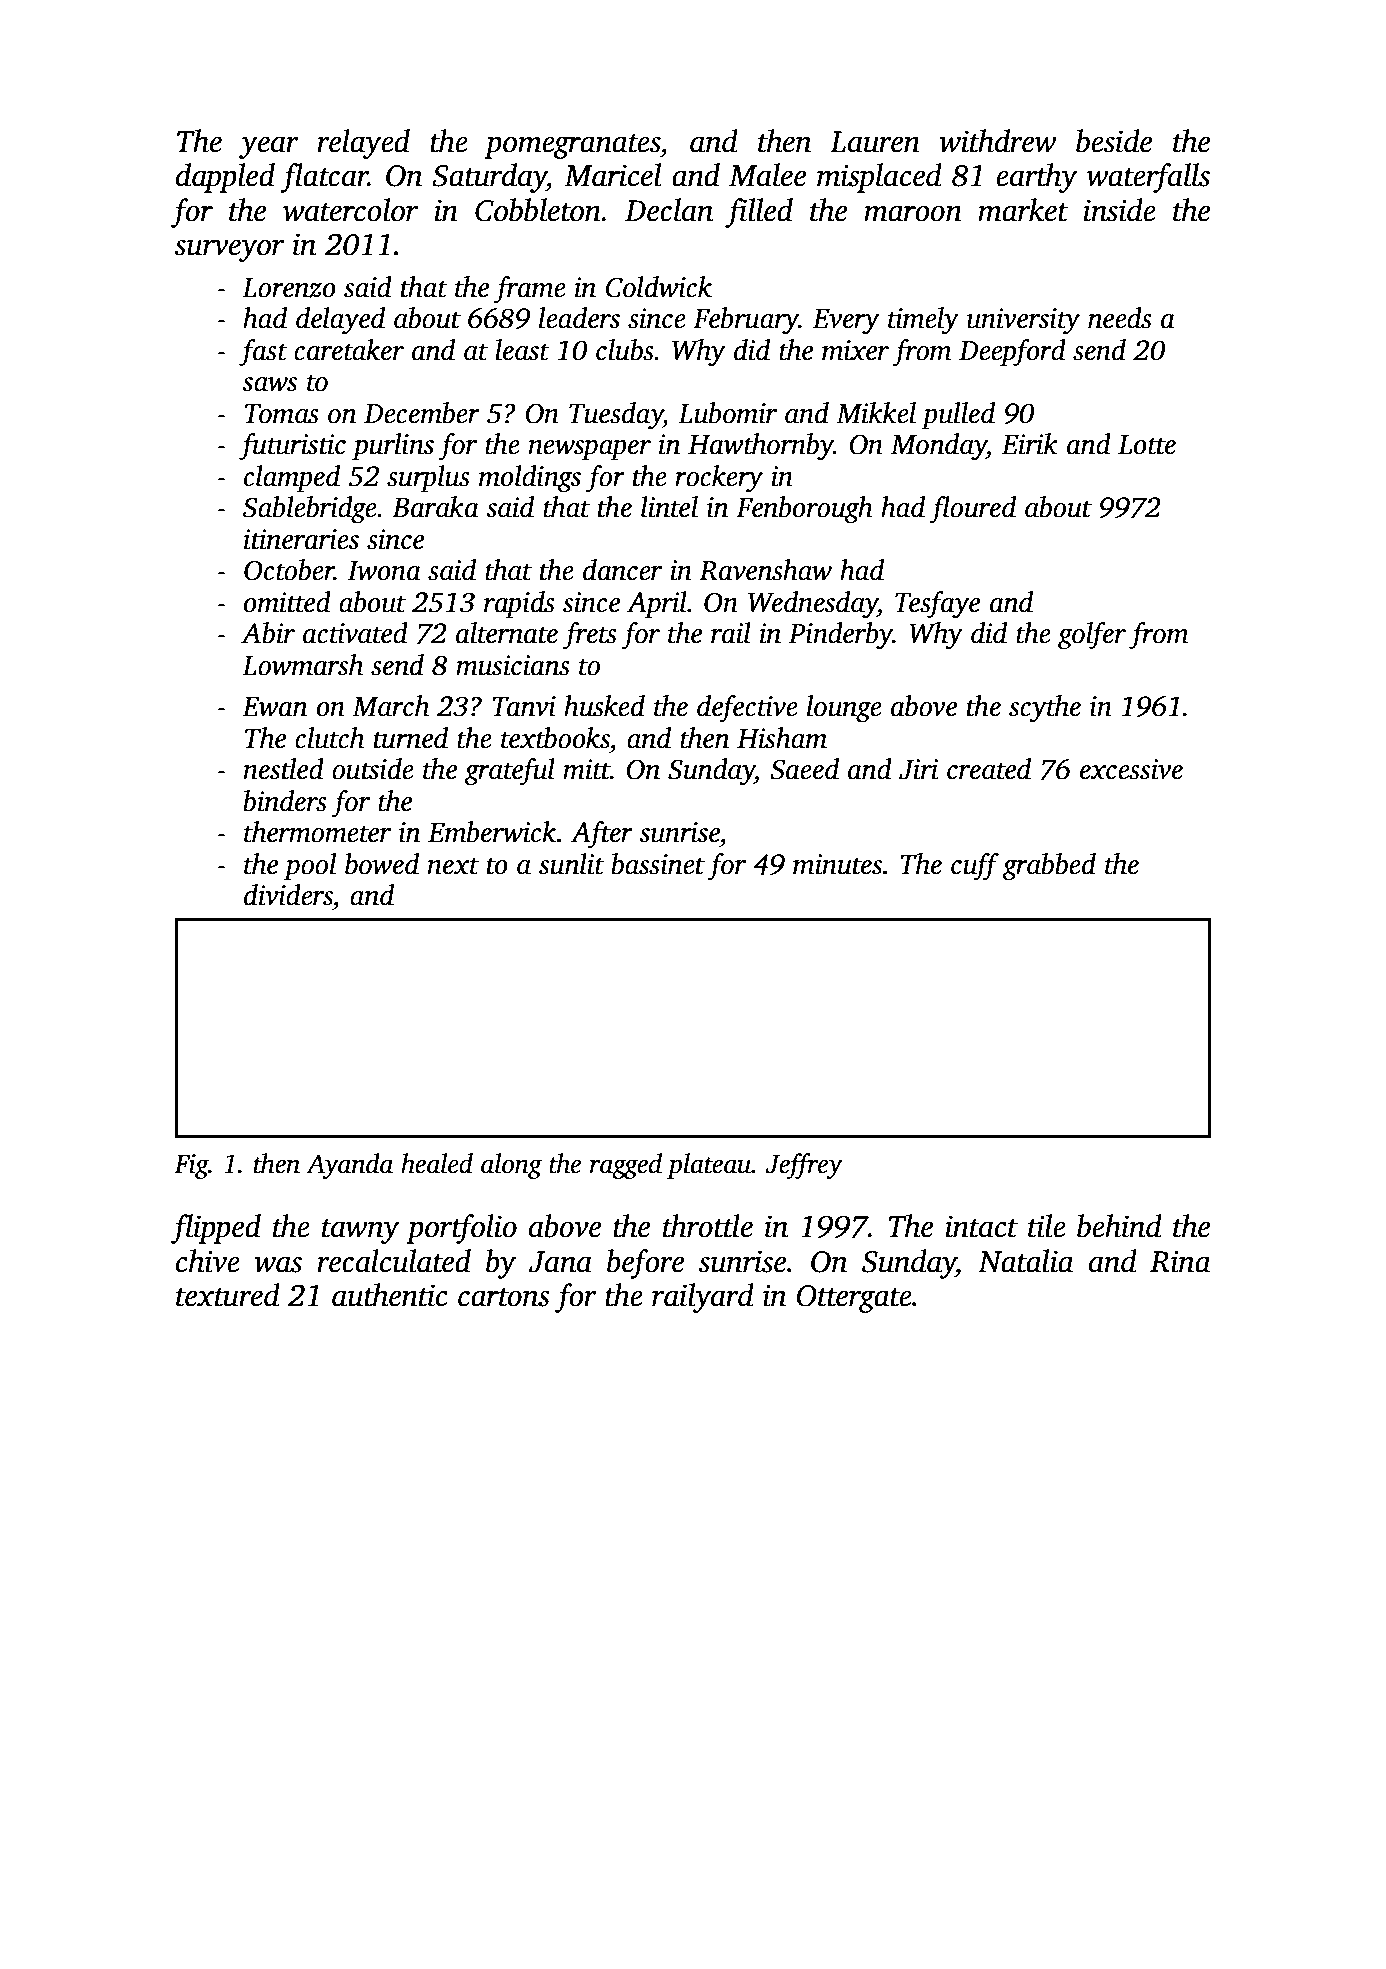 The height and width of the document is (1969, 1386). Describe the element at coordinates (669, 507) in the document. I see `lintel` at that location.
